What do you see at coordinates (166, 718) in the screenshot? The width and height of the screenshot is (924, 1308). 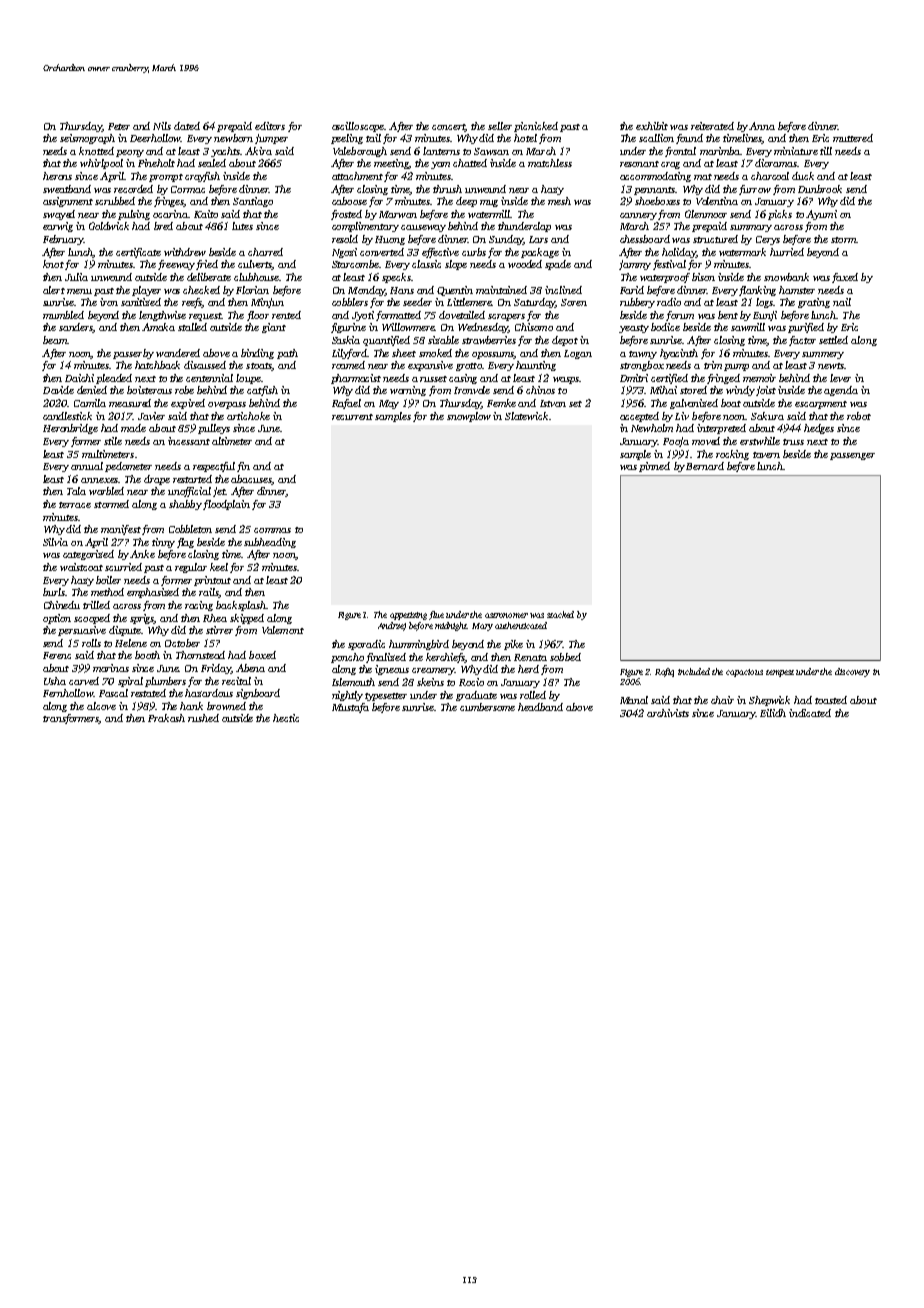 I see `Prakash` at bounding box center [166, 718].
